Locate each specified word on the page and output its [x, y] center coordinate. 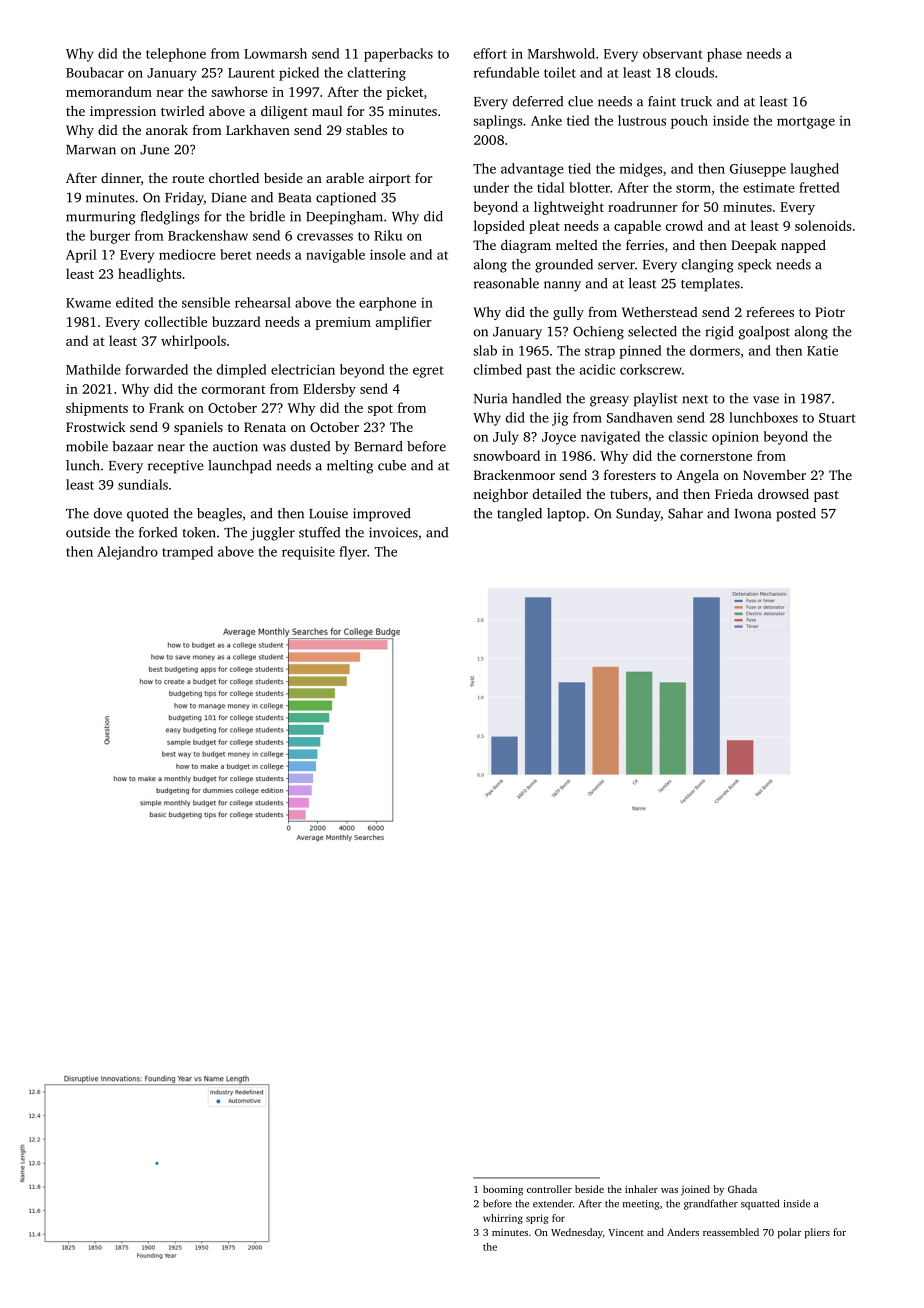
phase [724, 55]
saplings [498, 122]
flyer [353, 553]
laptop [566, 515]
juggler [272, 534]
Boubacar [95, 72]
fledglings [170, 218]
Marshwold [561, 53]
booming [503, 1190]
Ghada [742, 1189]
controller [549, 1189]
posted [796, 515]
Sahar [685, 513]
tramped [187, 553]
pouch [689, 122]
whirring [503, 1219]
